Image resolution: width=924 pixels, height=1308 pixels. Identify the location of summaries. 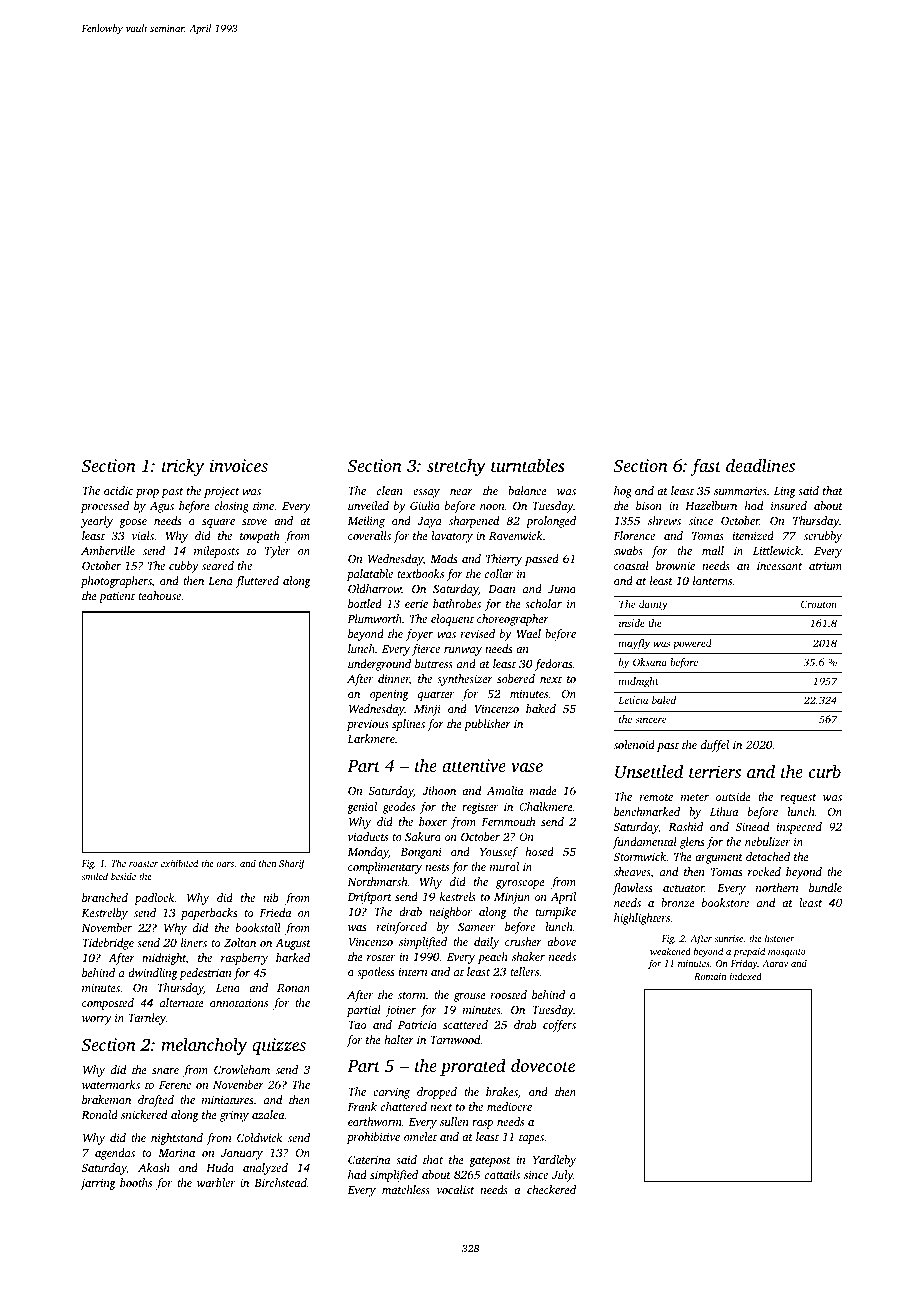
(740, 490).
